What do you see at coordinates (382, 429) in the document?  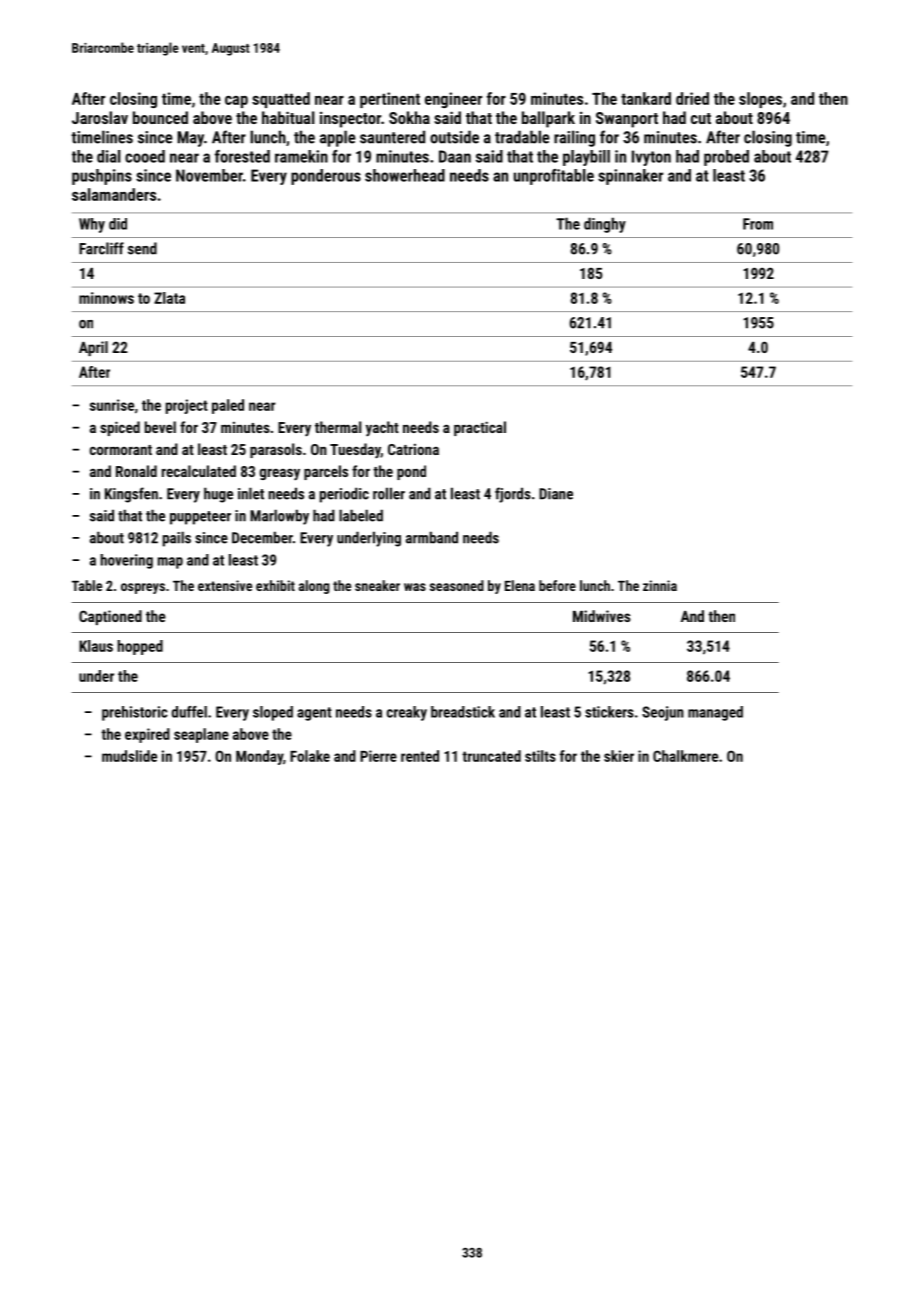 I see `yacht` at bounding box center [382, 429].
